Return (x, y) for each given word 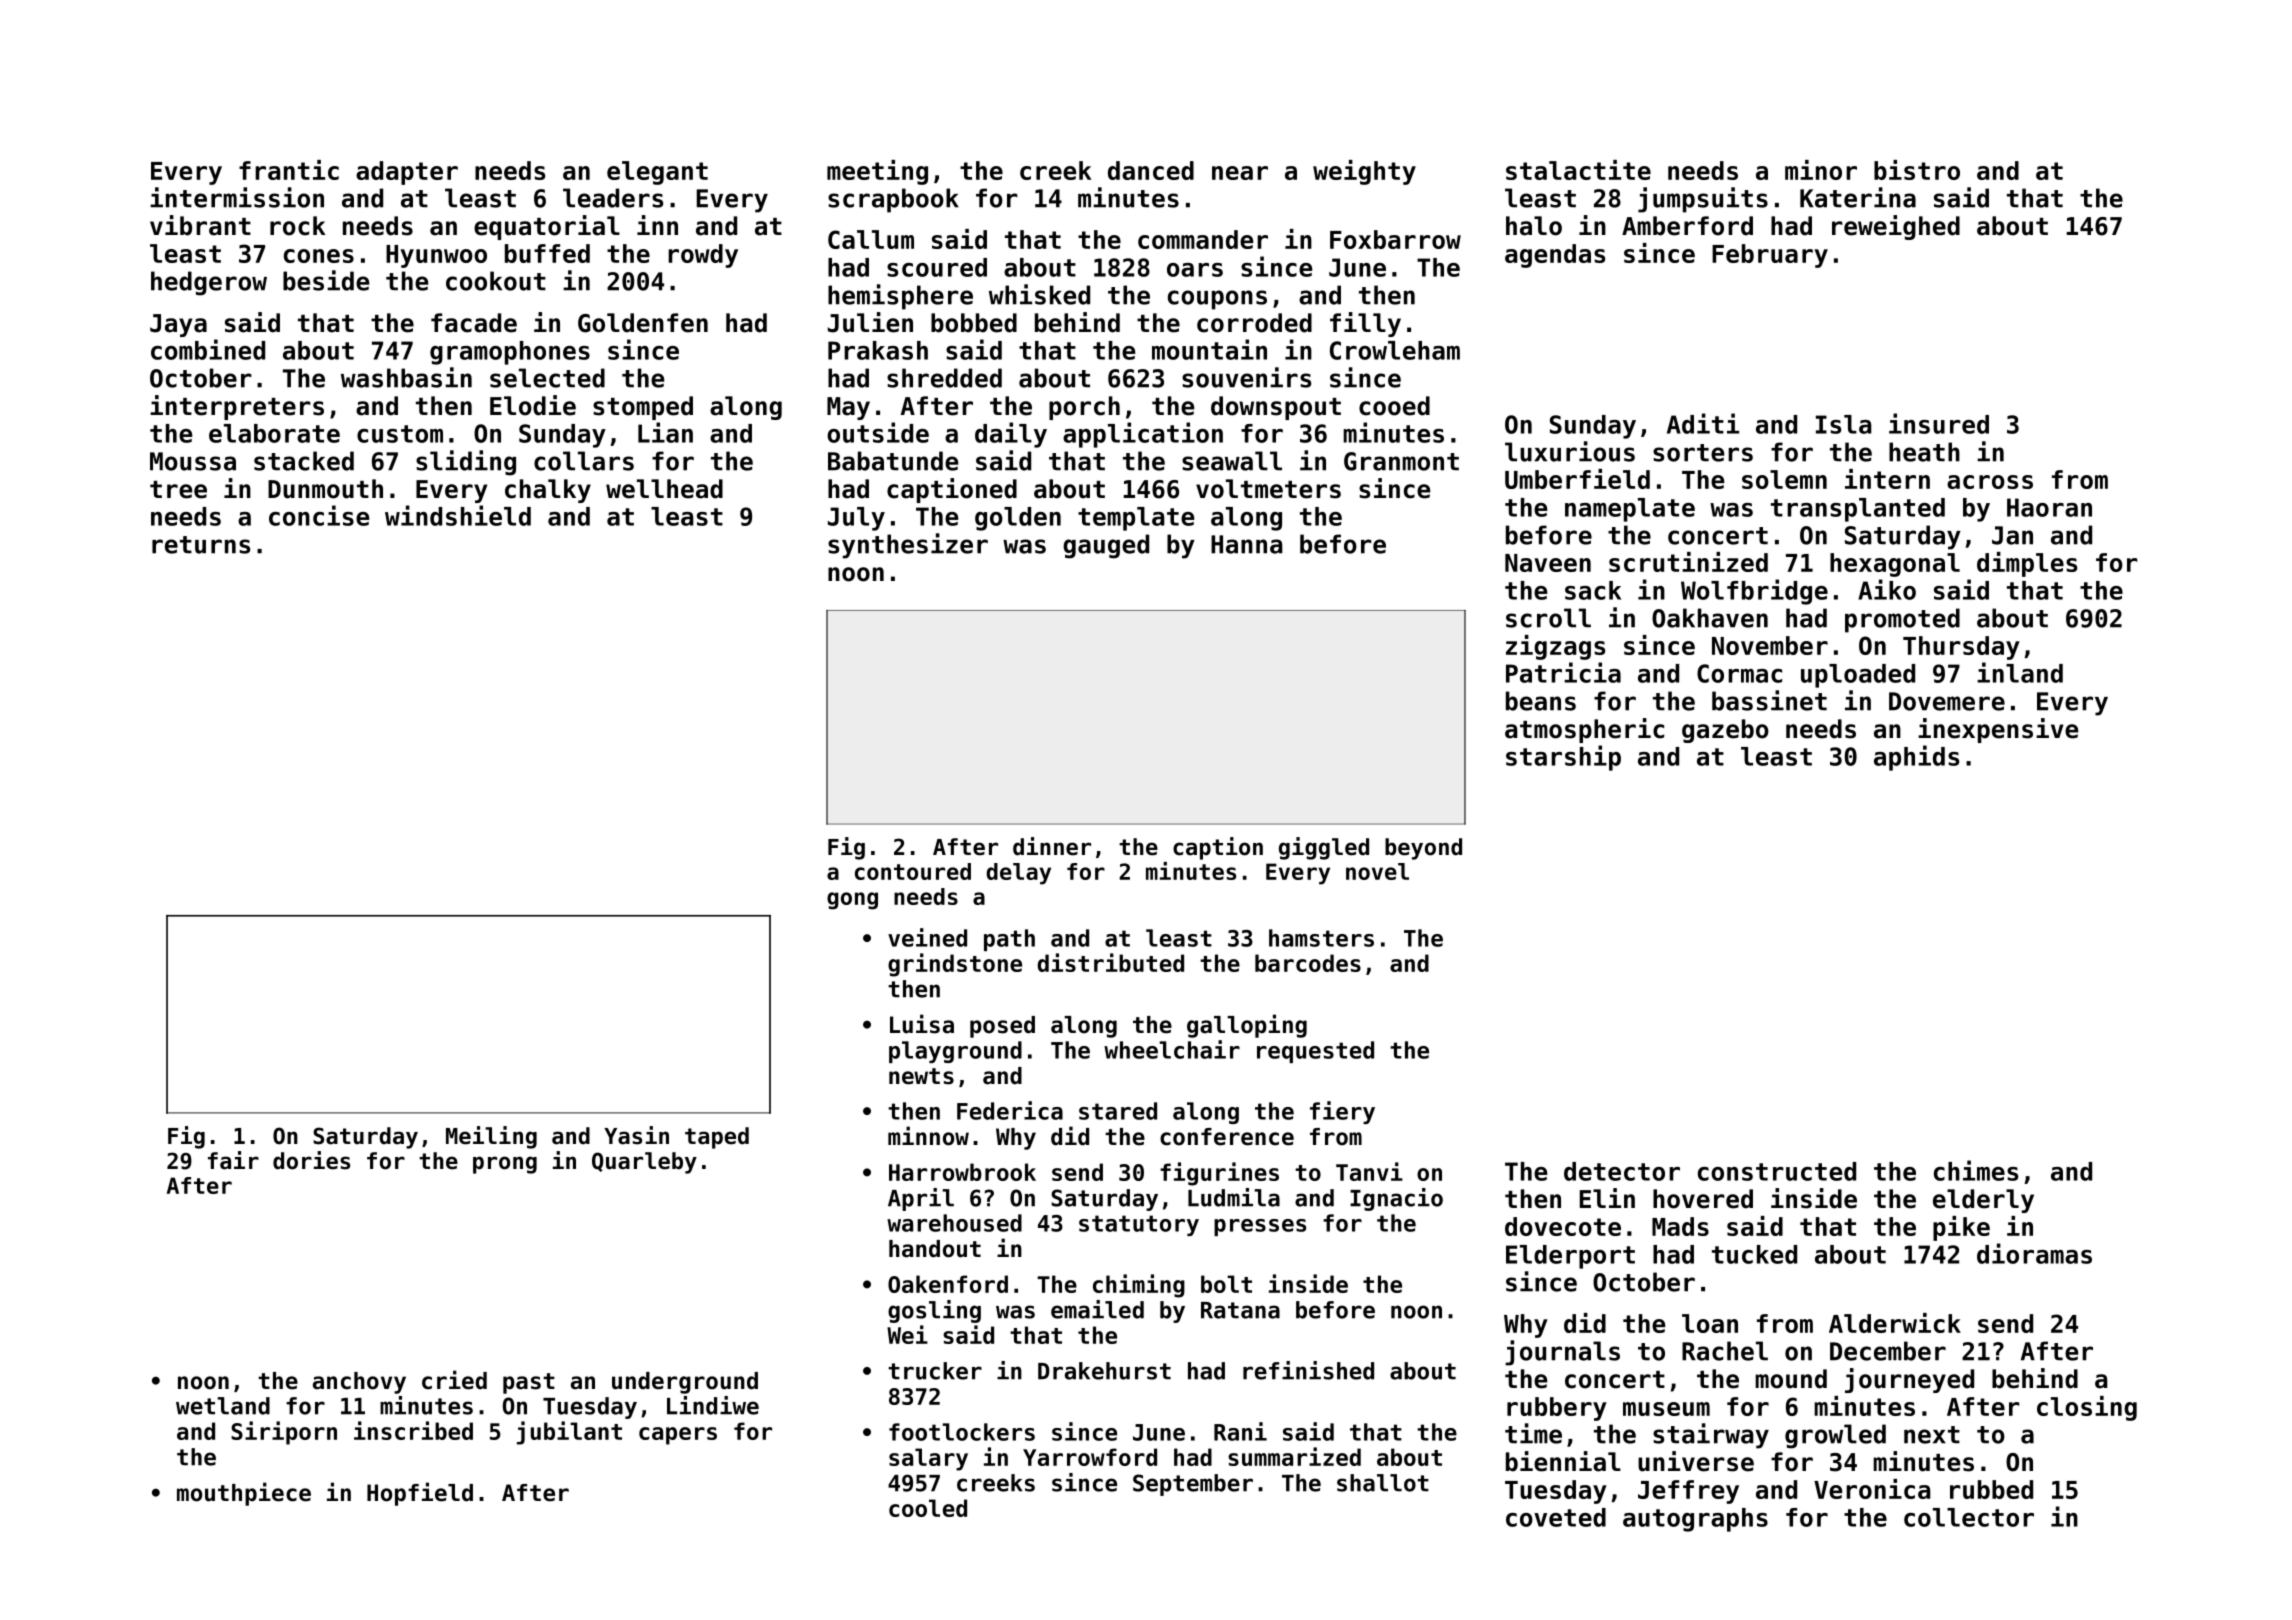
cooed (1394, 406)
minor (1821, 170)
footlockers (962, 1432)
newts (921, 1076)
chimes (1976, 1170)
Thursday (1961, 648)
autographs (1695, 1520)
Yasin (636, 1135)
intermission (237, 197)
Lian (665, 432)
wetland (223, 1406)
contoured (913, 871)
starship (1563, 758)
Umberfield (1577, 479)
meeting (877, 172)
